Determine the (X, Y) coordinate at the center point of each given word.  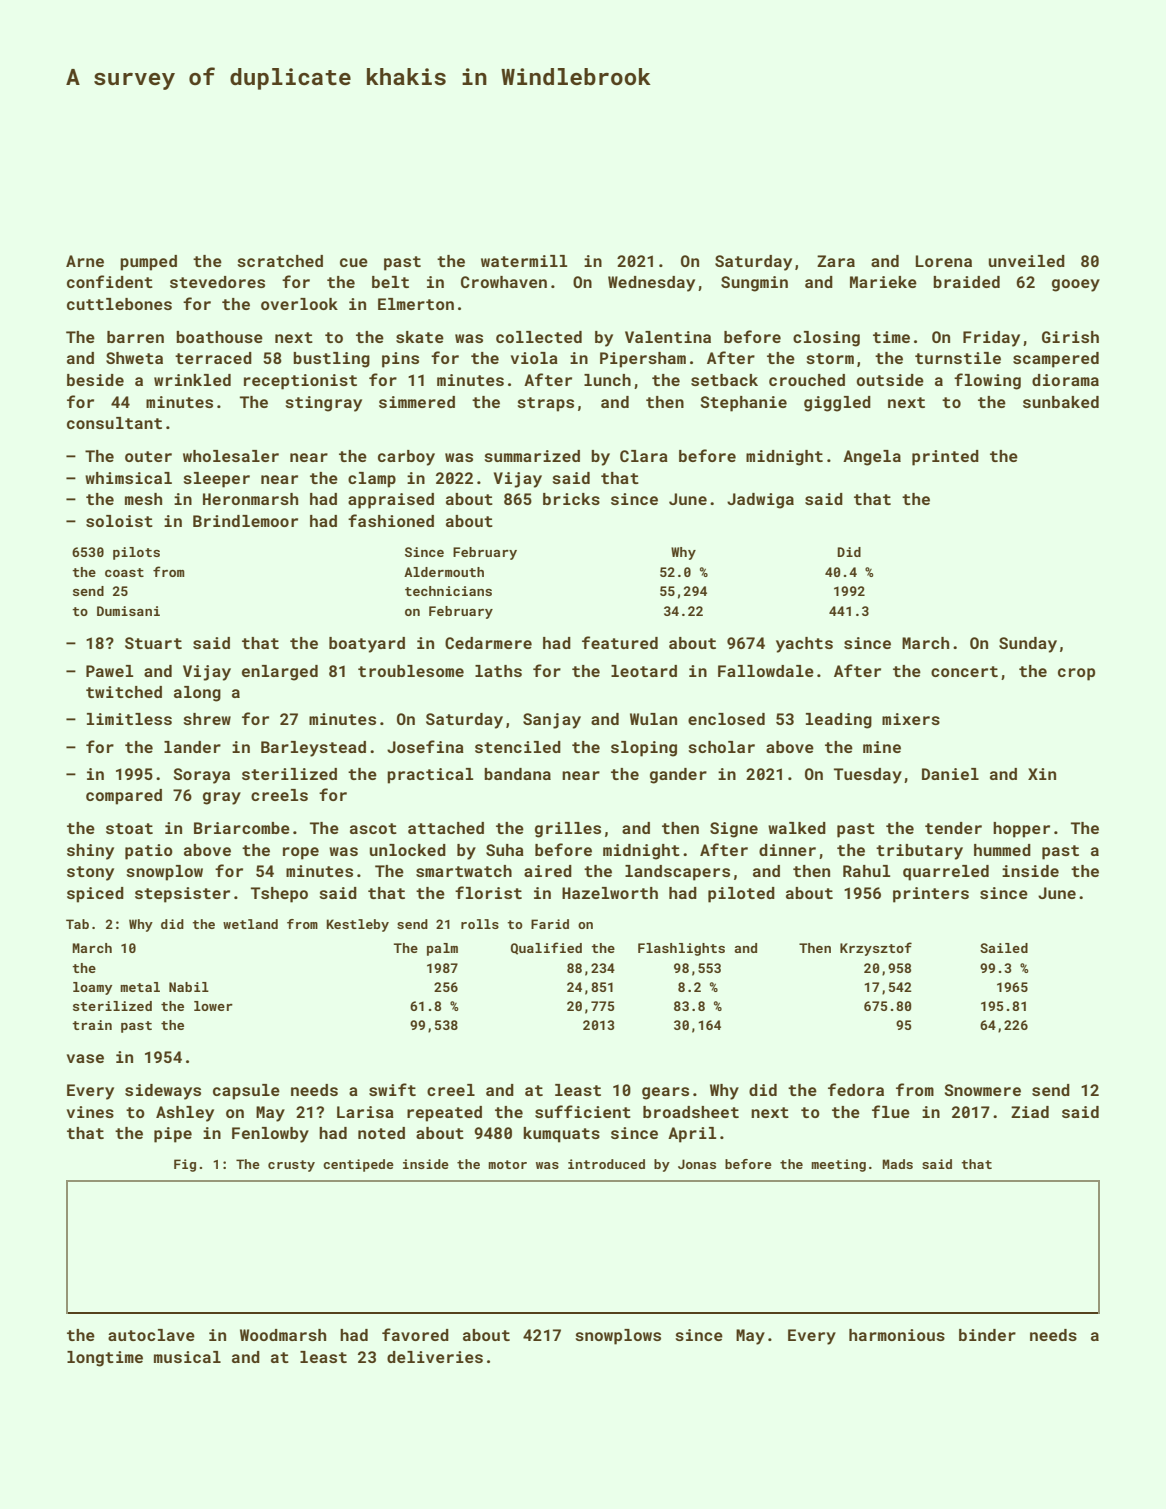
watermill (524, 261)
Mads (897, 1164)
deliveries (435, 1357)
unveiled (1027, 261)
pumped (148, 263)
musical (187, 1357)
